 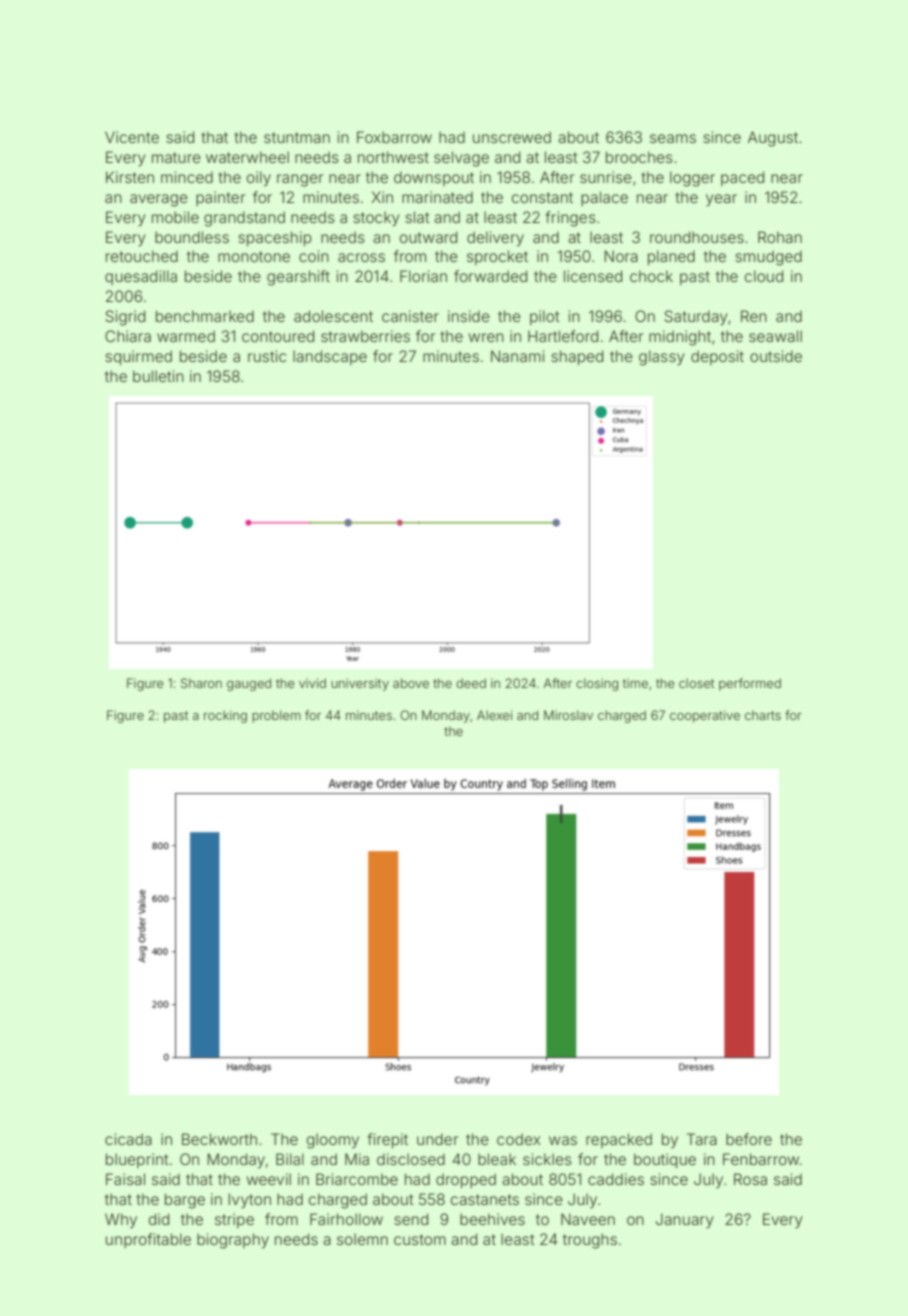 What do you see at coordinates (128, 336) in the screenshot?
I see `Chiara` at bounding box center [128, 336].
